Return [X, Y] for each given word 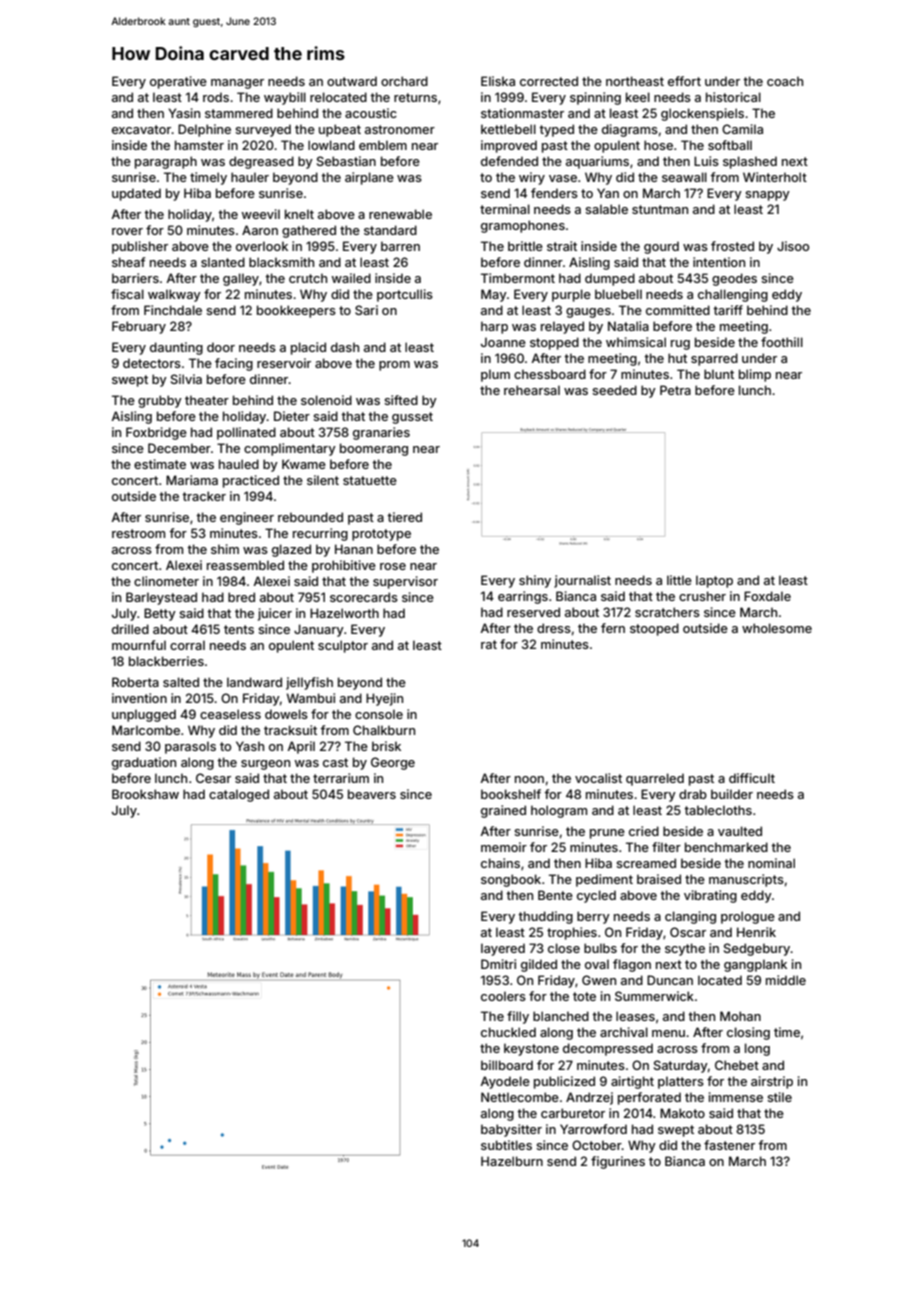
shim [225, 549]
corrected [549, 81]
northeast [635, 81]
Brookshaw [145, 794]
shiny [535, 581]
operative [178, 82]
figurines [618, 1162]
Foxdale [767, 596]
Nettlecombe [520, 1097]
